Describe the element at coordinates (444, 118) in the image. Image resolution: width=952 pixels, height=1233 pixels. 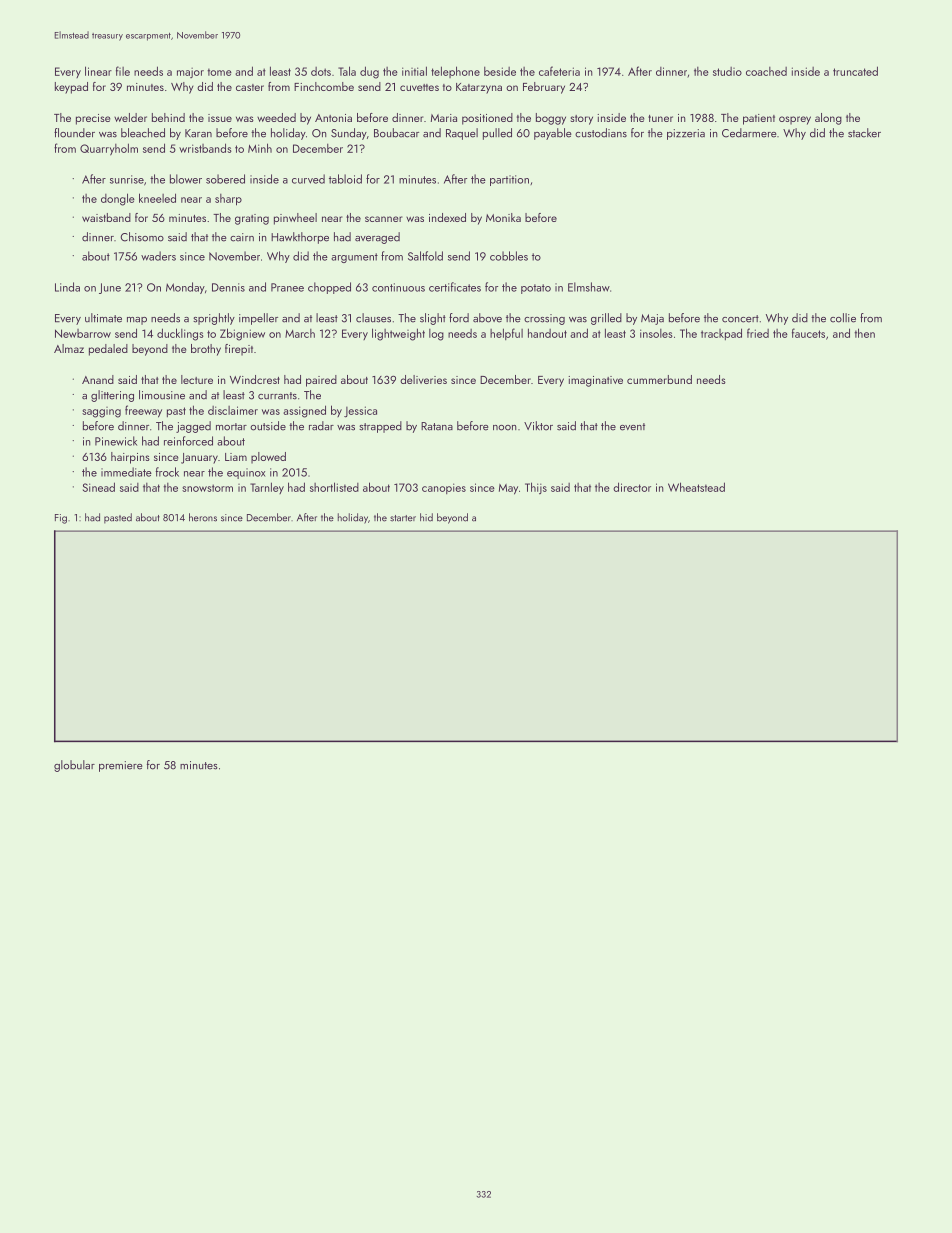
I see `Maria` at that location.
